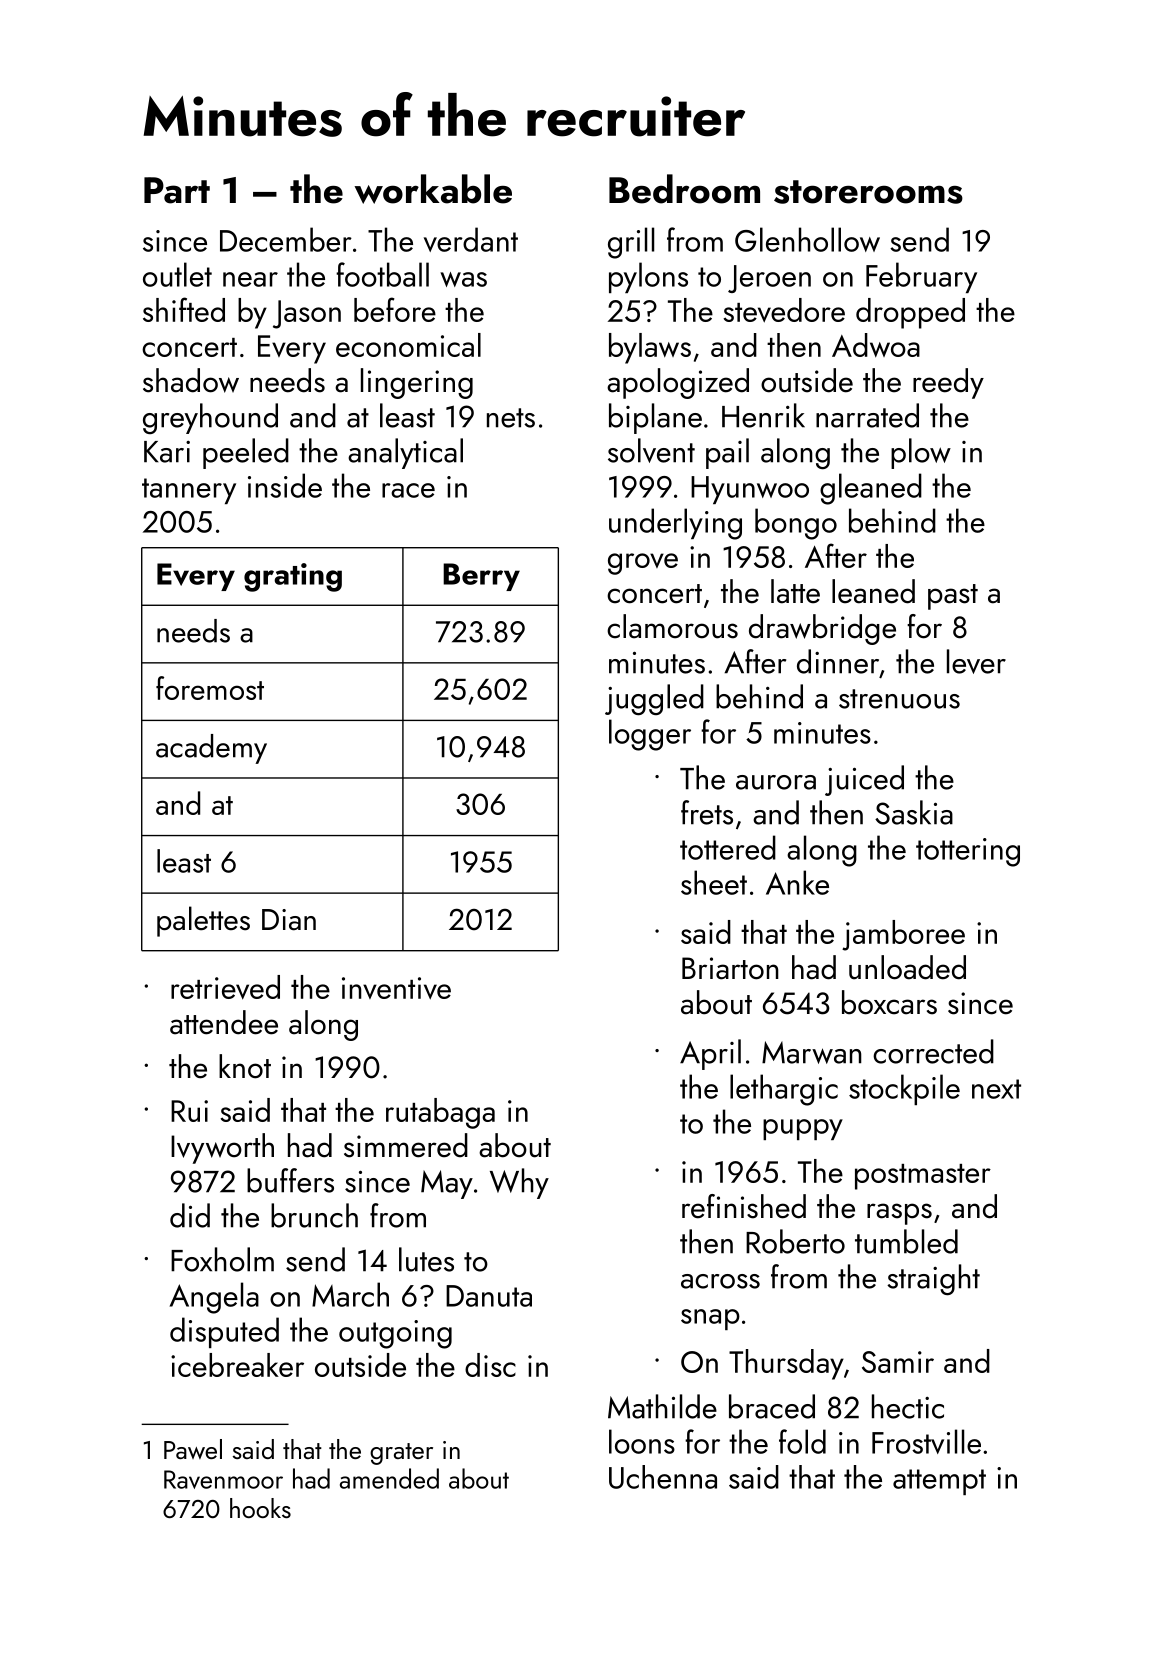  Describe the element at coordinates (260, 1508) in the image. I see `hooks` at that location.
